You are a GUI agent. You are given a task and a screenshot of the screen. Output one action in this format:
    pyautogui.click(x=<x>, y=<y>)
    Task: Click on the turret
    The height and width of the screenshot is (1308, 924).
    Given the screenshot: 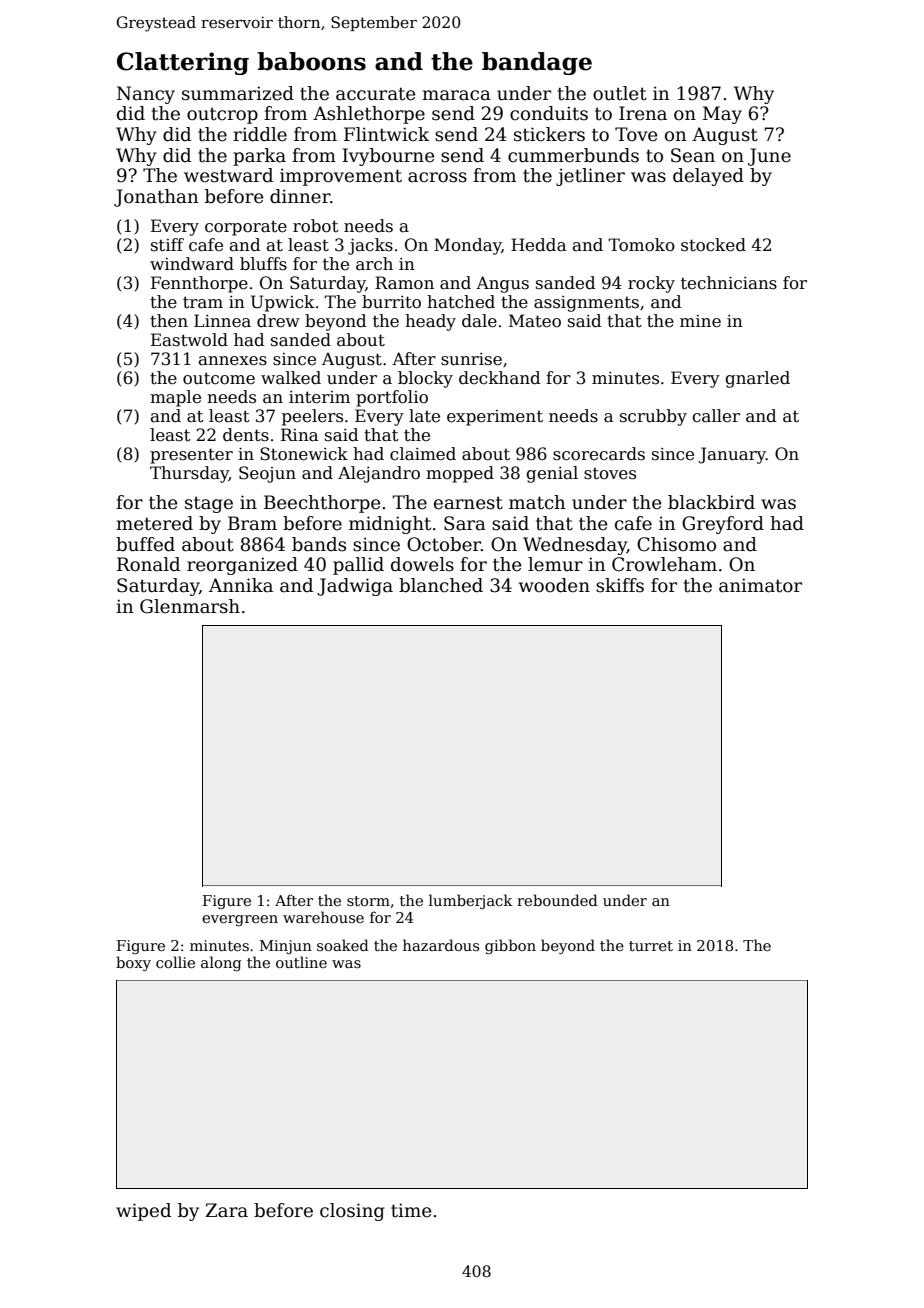 What is the action you would take?
    pyautogui.click(x=651, y=946)
